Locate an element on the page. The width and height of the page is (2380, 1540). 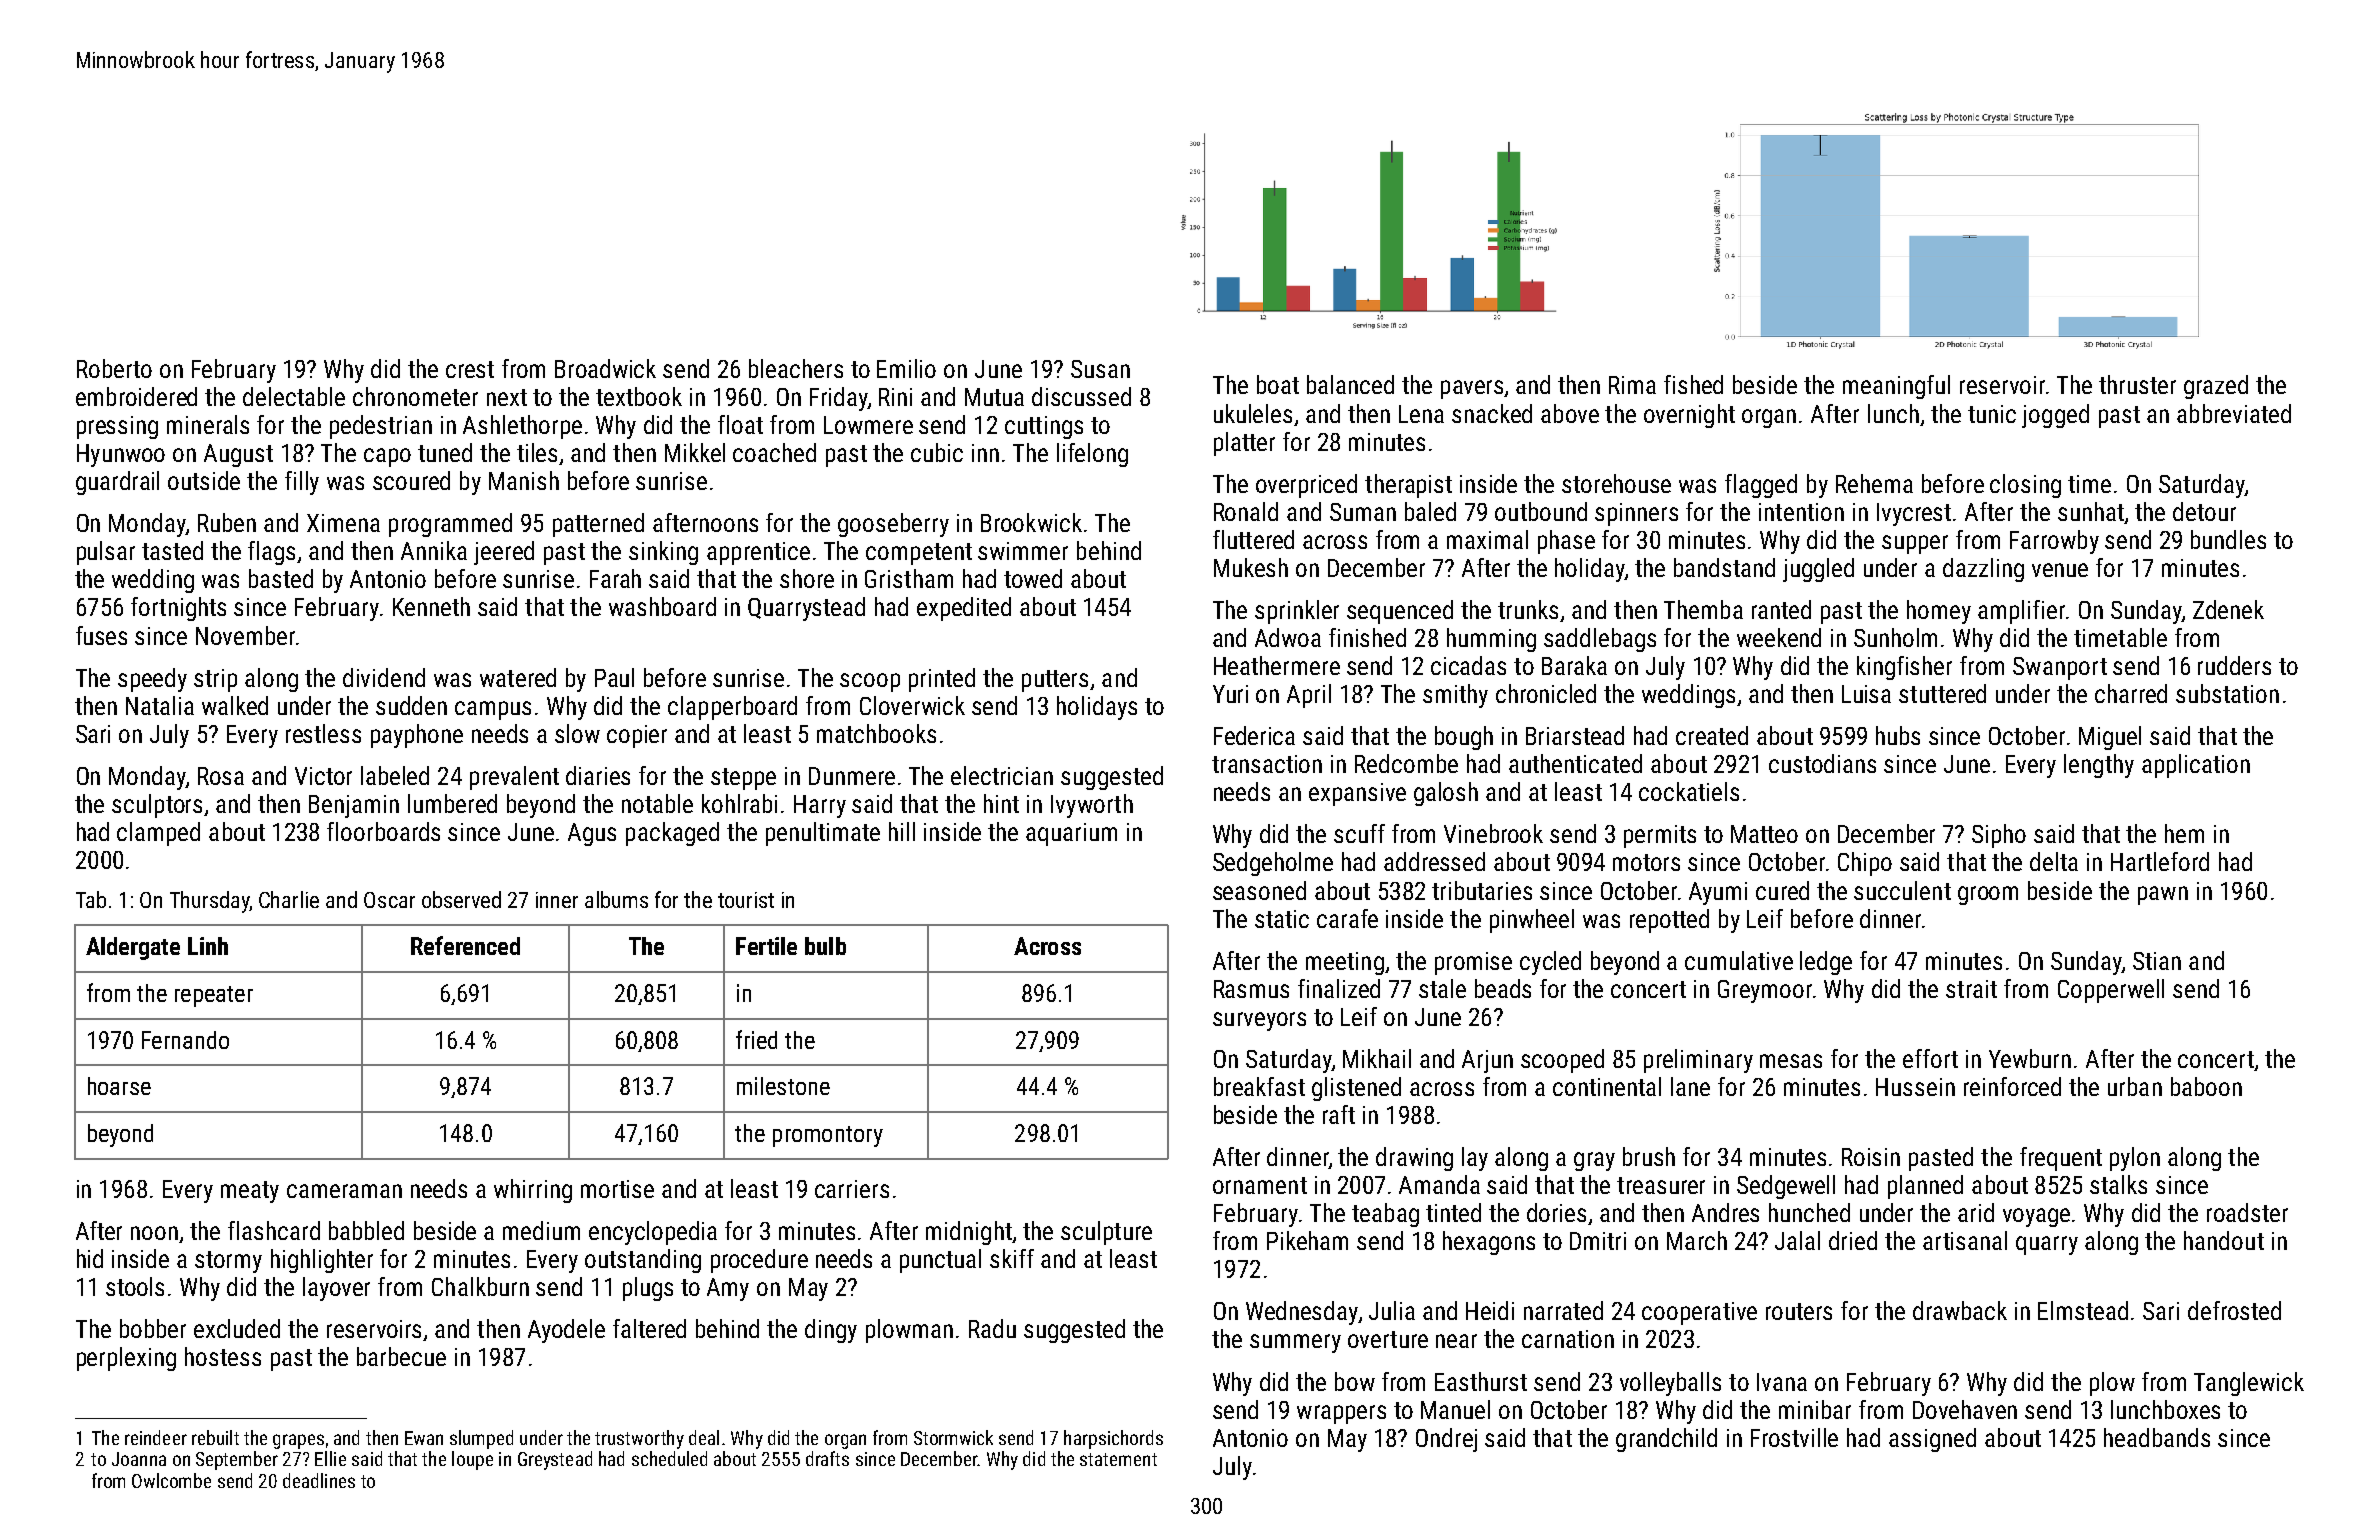
Yewburn is located at coordinates (2030, 1058).
